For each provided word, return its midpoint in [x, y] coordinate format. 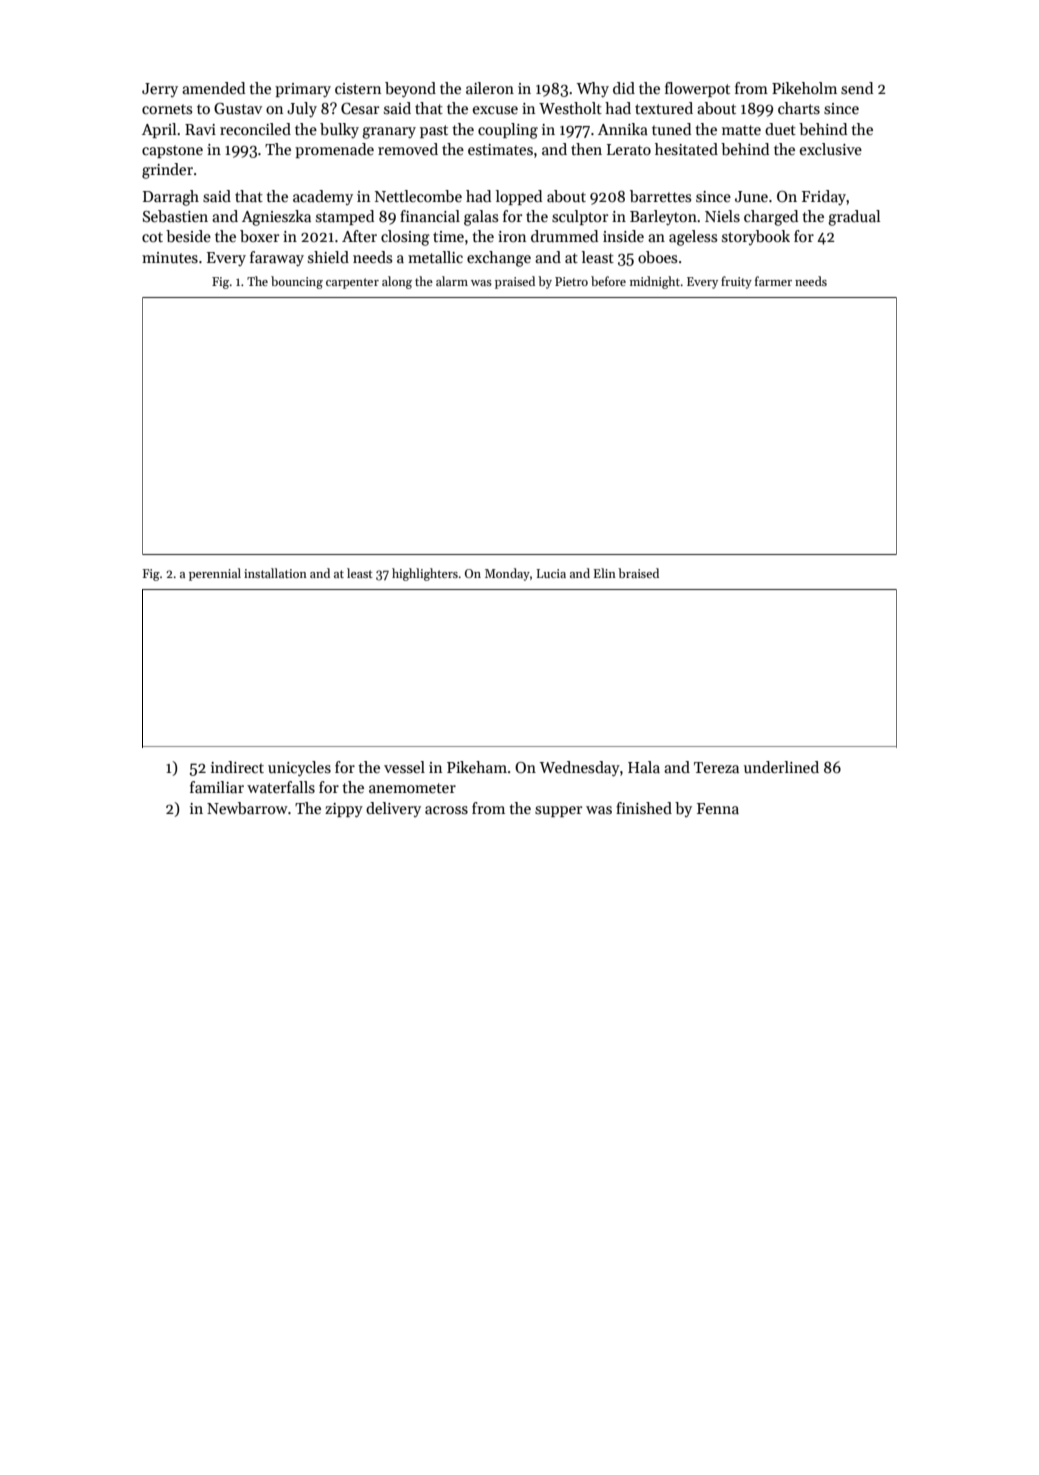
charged [771, 218]
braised [638, 573]
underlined [781, 767]
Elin [605, 573]
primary [303, 90]
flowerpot [697, 89]
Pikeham [477, 767]
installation [275, 573]
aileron [490, 88]
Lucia [551, 573]
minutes [170, 257]
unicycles [299, 769]
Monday [507, 574]
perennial [215, 574]
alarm [452, 281]
